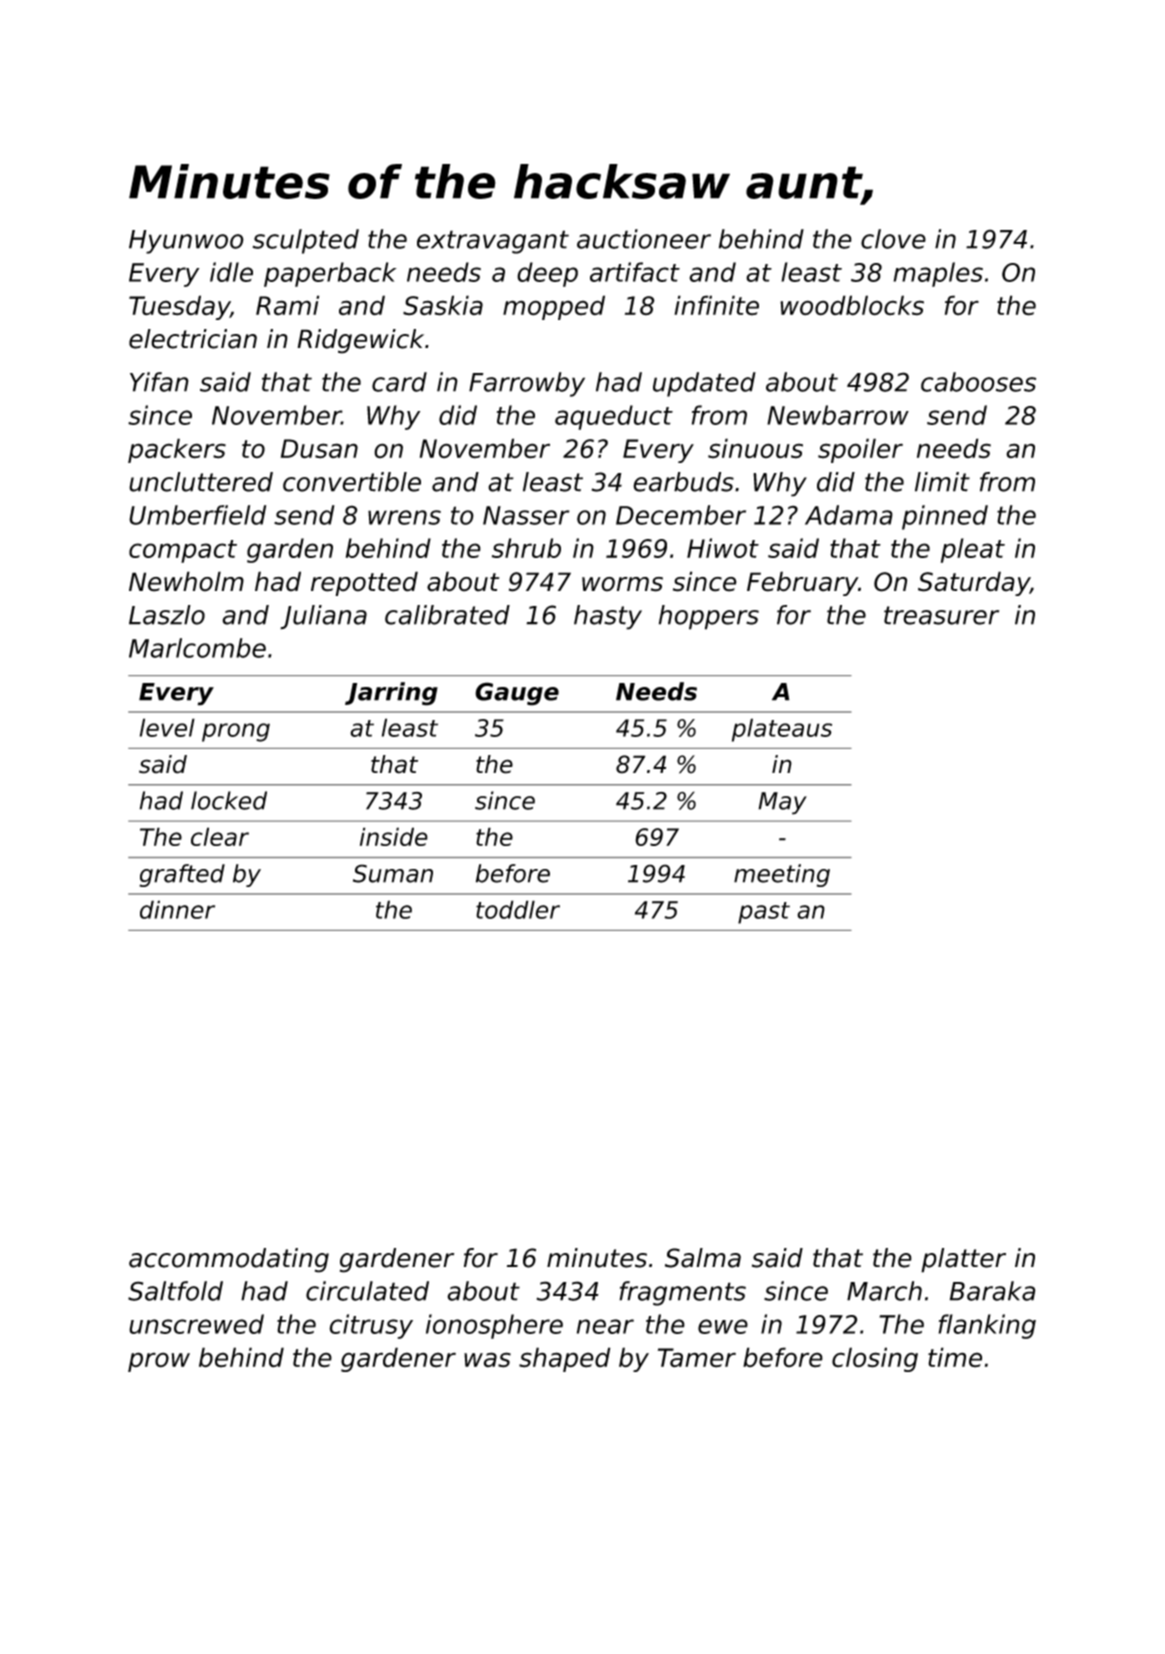  Describe the element at coordinates (197, 515) in the document. I see `Umberfield` at that location.
